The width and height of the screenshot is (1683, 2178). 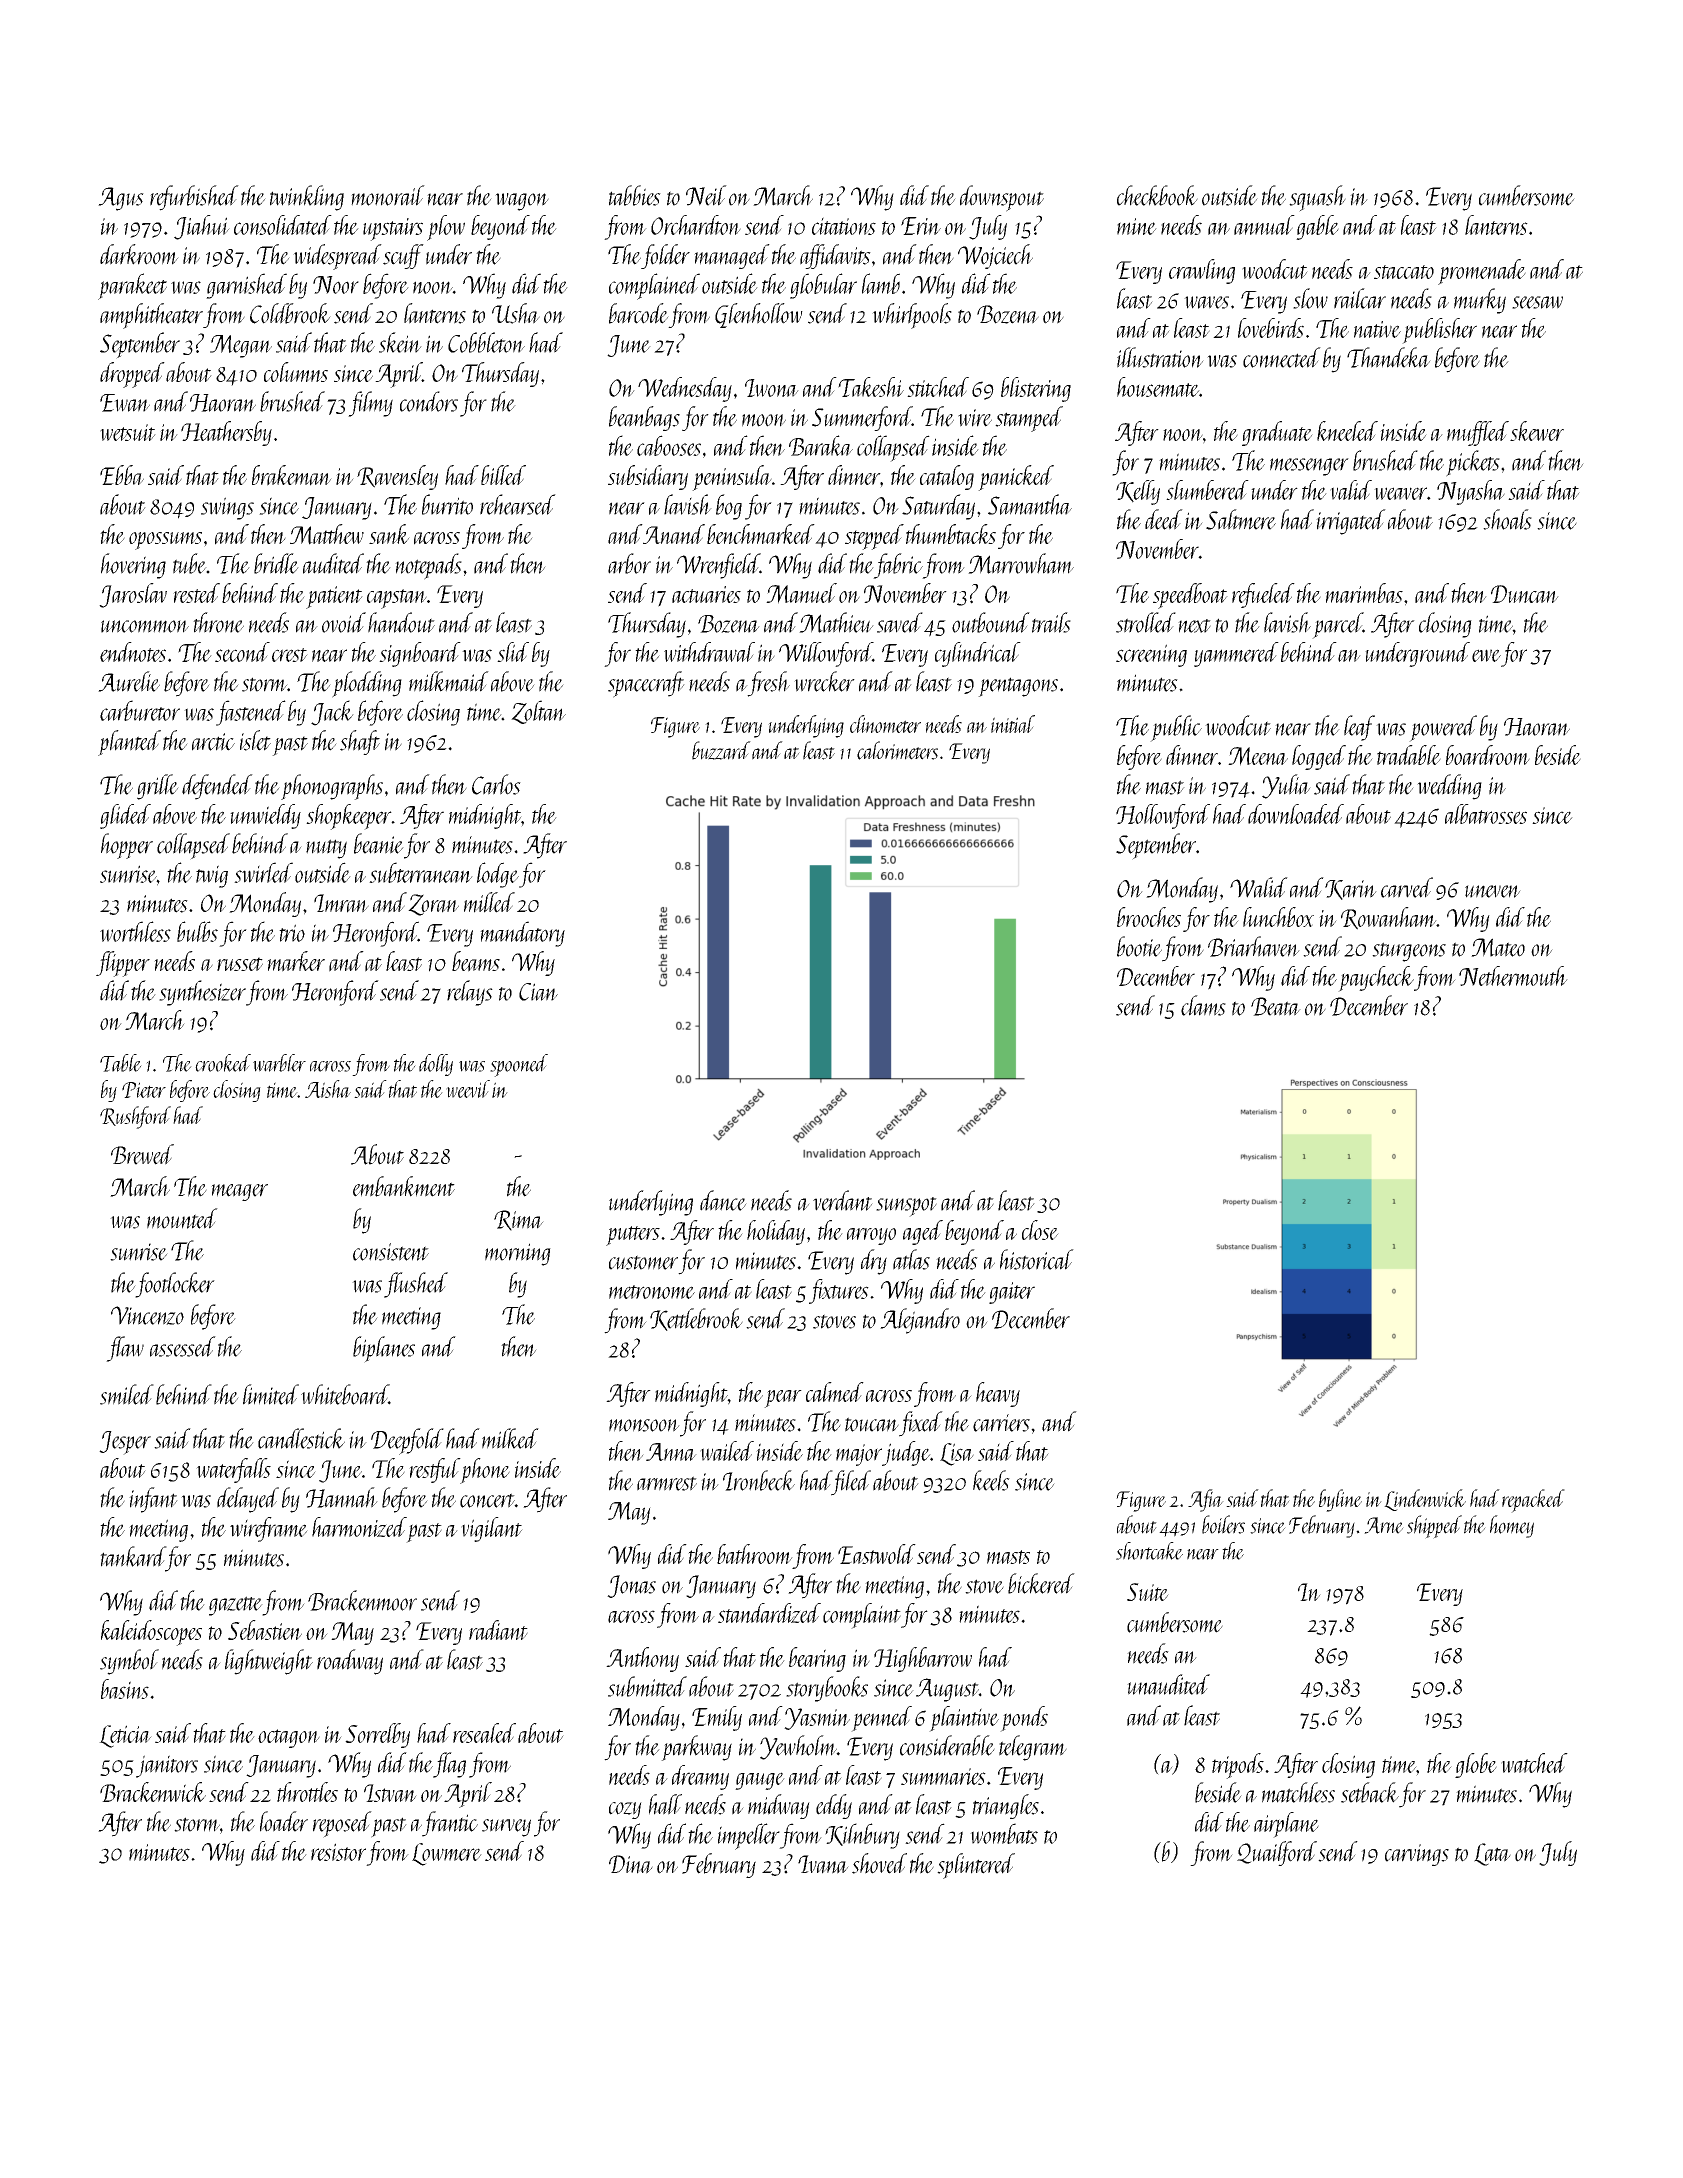 What do you see at coordinates (1364, 593) in the screenshot?
I see `marimbas` at bounding box center [1364, 593].
